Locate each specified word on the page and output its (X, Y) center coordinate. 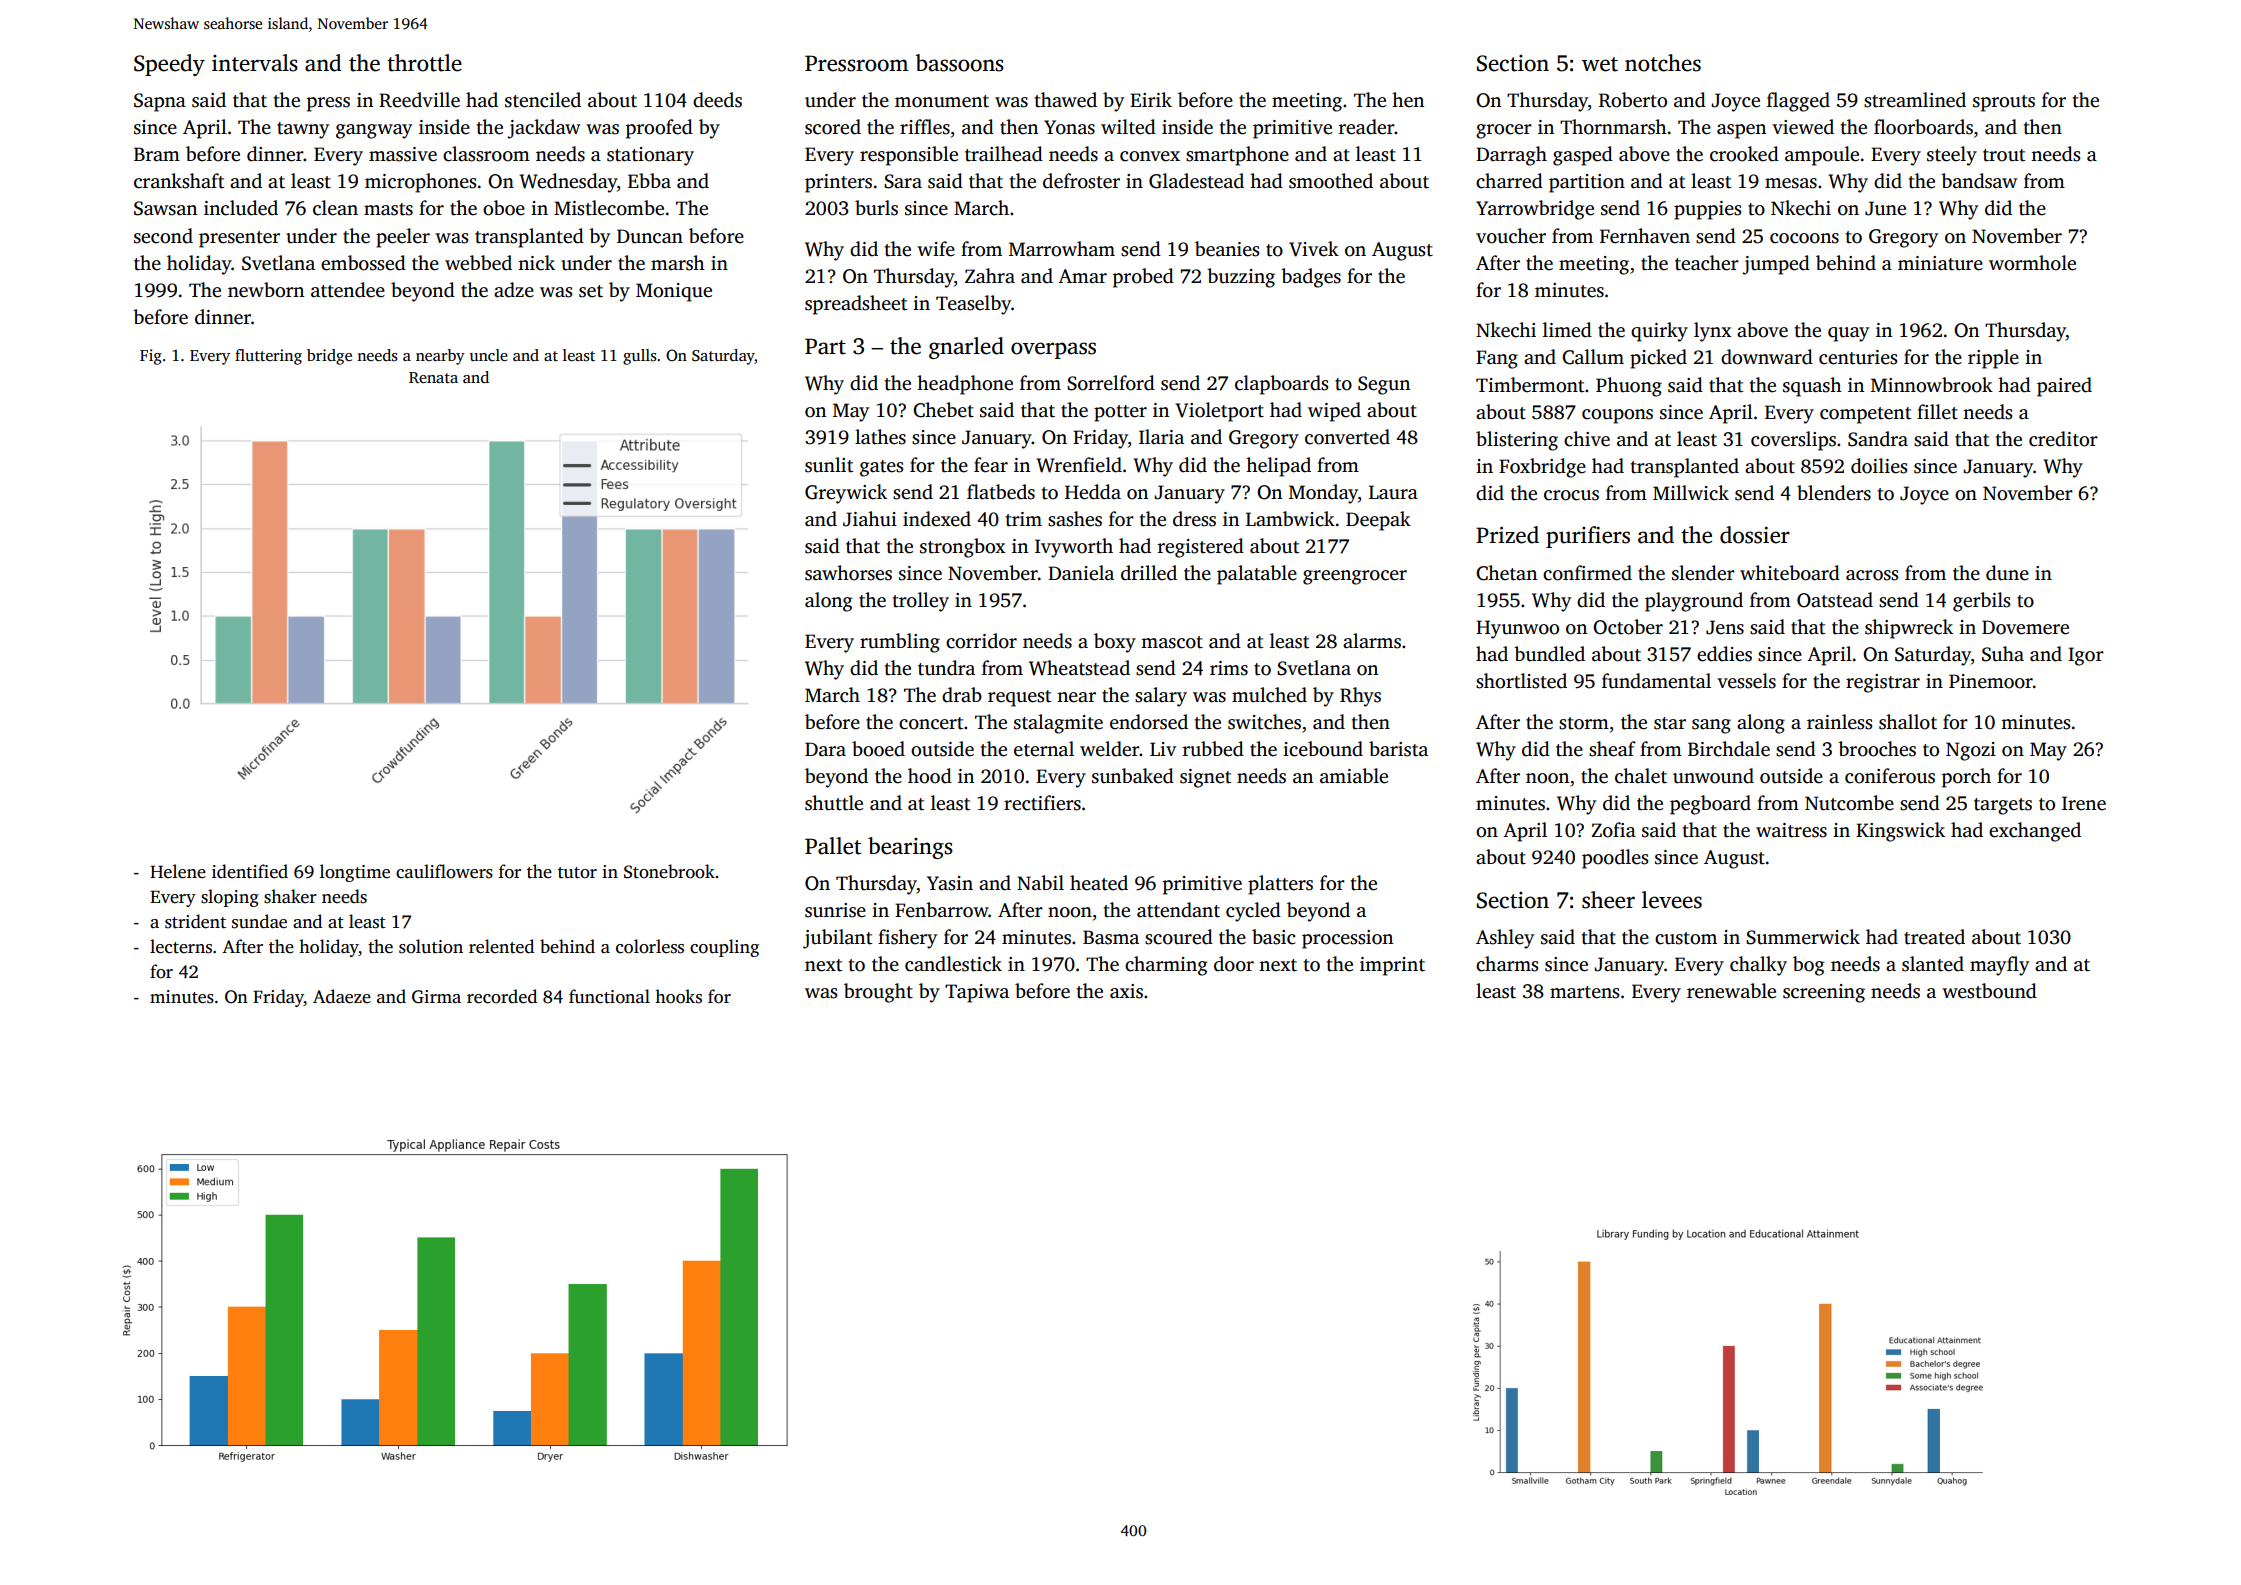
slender (1703, 573)
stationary (650, 156)
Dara (825, 749)
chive (1587, 439)
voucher (1511, 236)
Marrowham (1062, 249)
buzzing (1241, 278)
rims (1229, 668)
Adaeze (342, 996)
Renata (433, 377)
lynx (1712, 332)
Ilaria (1161, 437)
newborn (266, 290)
